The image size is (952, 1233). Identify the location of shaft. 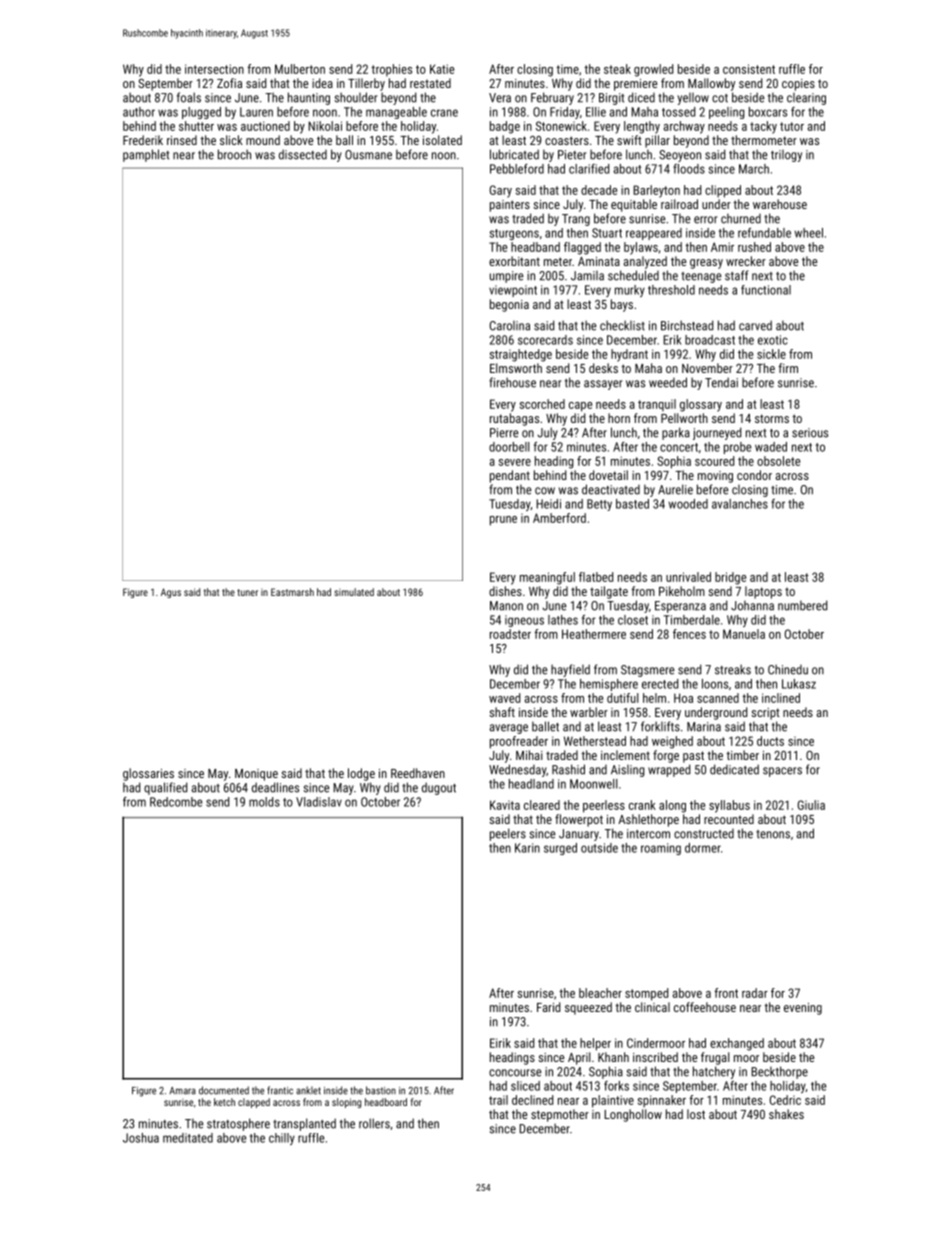
(502, 712).
